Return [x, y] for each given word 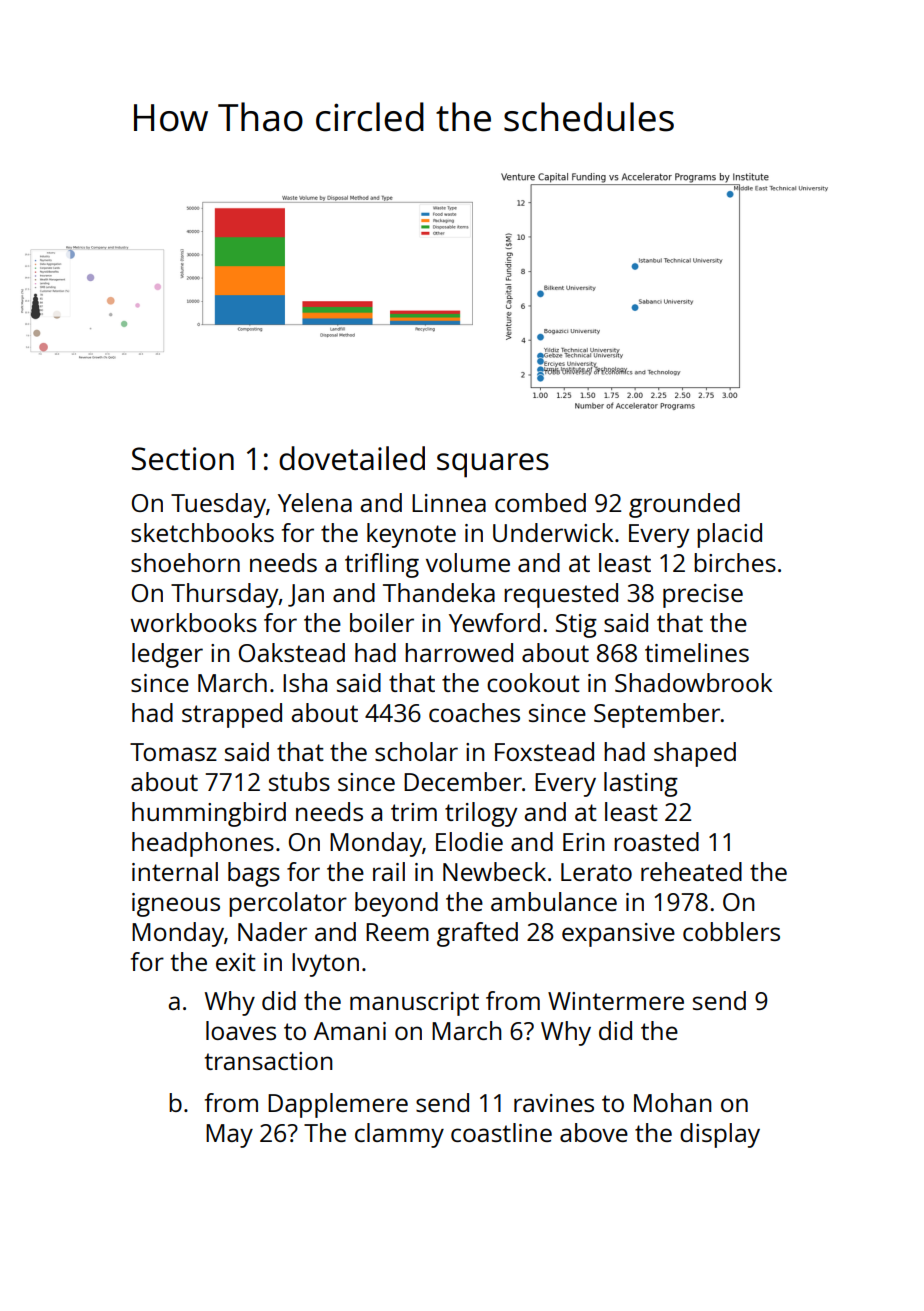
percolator [288, 904]
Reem [397, 932]
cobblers [731, 931]
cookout [533, 682]
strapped [232, 715]
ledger [167, 655]
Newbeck [494, 871]
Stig [576, 626]
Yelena [315, 502]
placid [729, 535]
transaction [269, 1061]
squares [493, 465]
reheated [691, 871]
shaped [695, 754]
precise [703, 596]
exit [236, 962]
